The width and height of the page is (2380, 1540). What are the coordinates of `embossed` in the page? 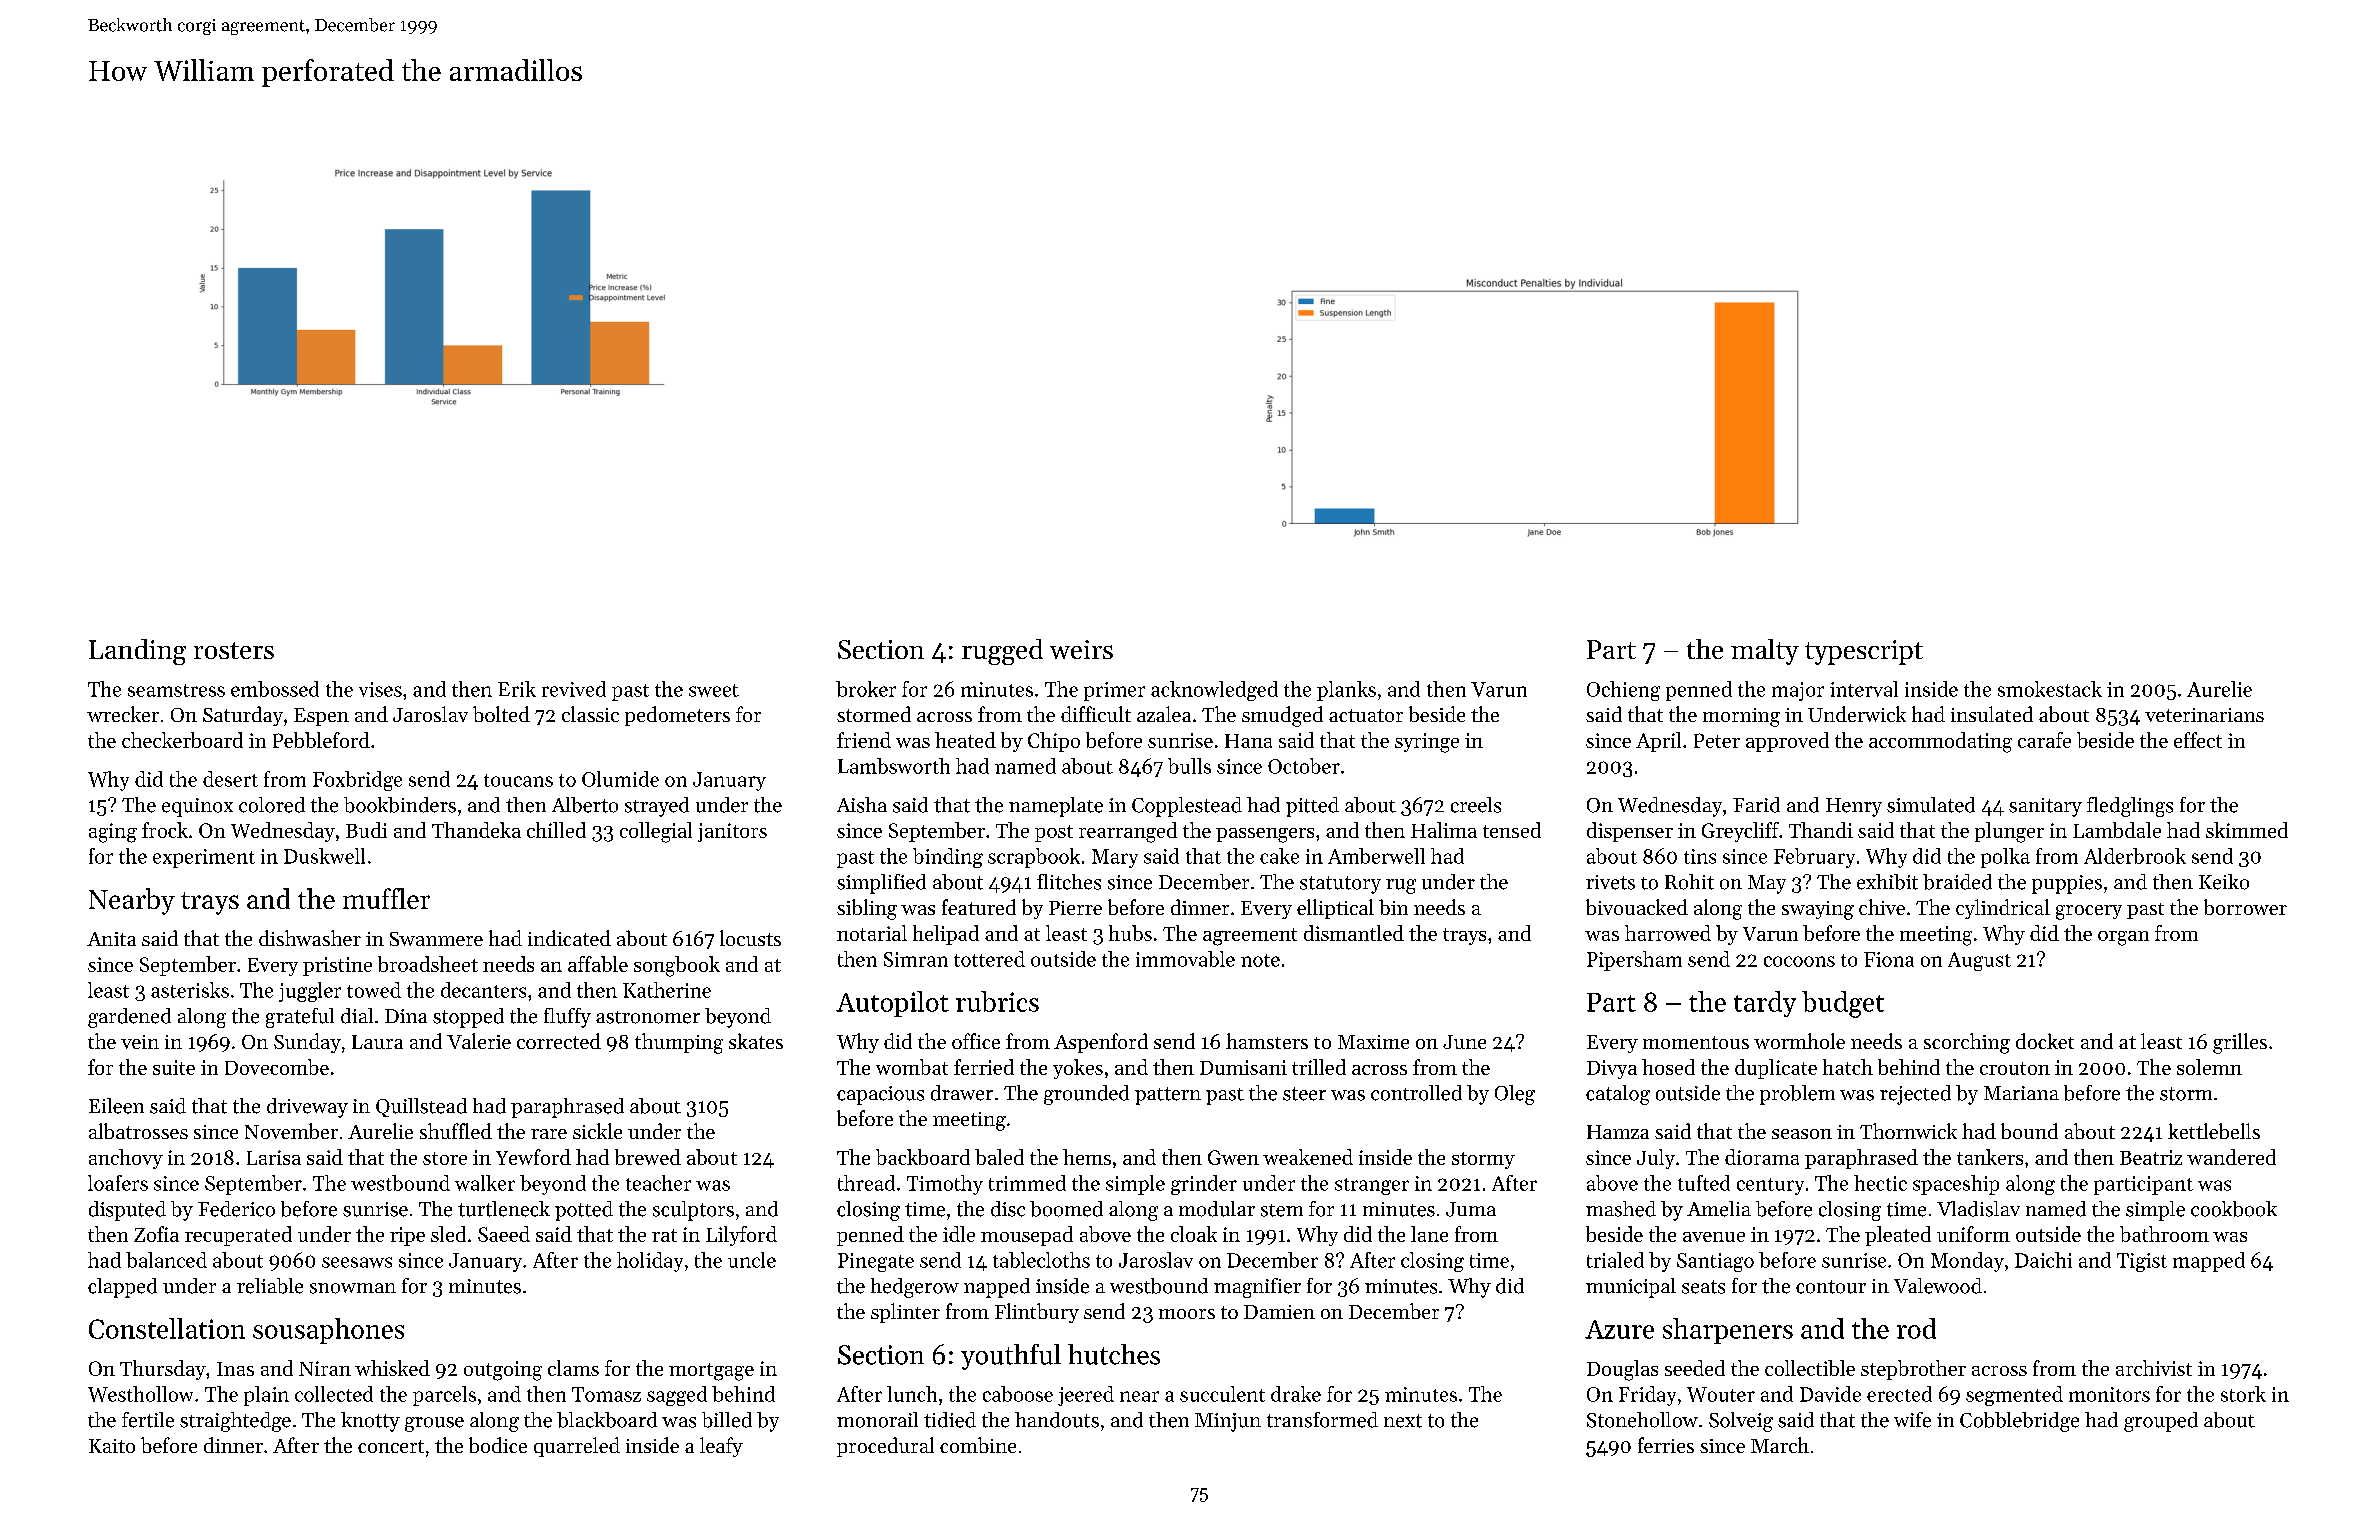 It's located at (275, 689).
